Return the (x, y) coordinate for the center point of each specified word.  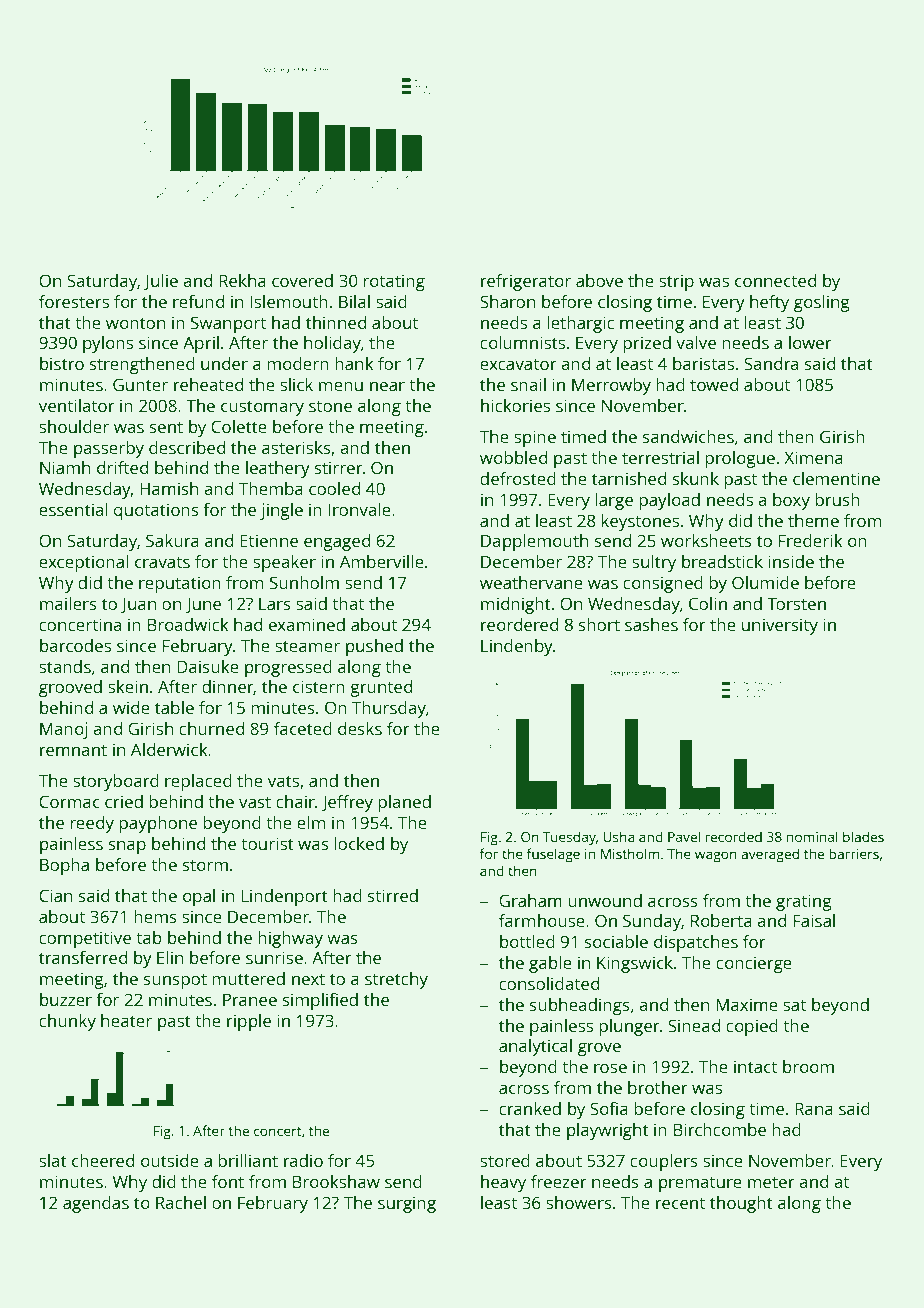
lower (810, 342)
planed (404, 803)
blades (863, 836)
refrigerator (526, 282)
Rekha (242, 280)
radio (303, 1160)
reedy (92, 824)
